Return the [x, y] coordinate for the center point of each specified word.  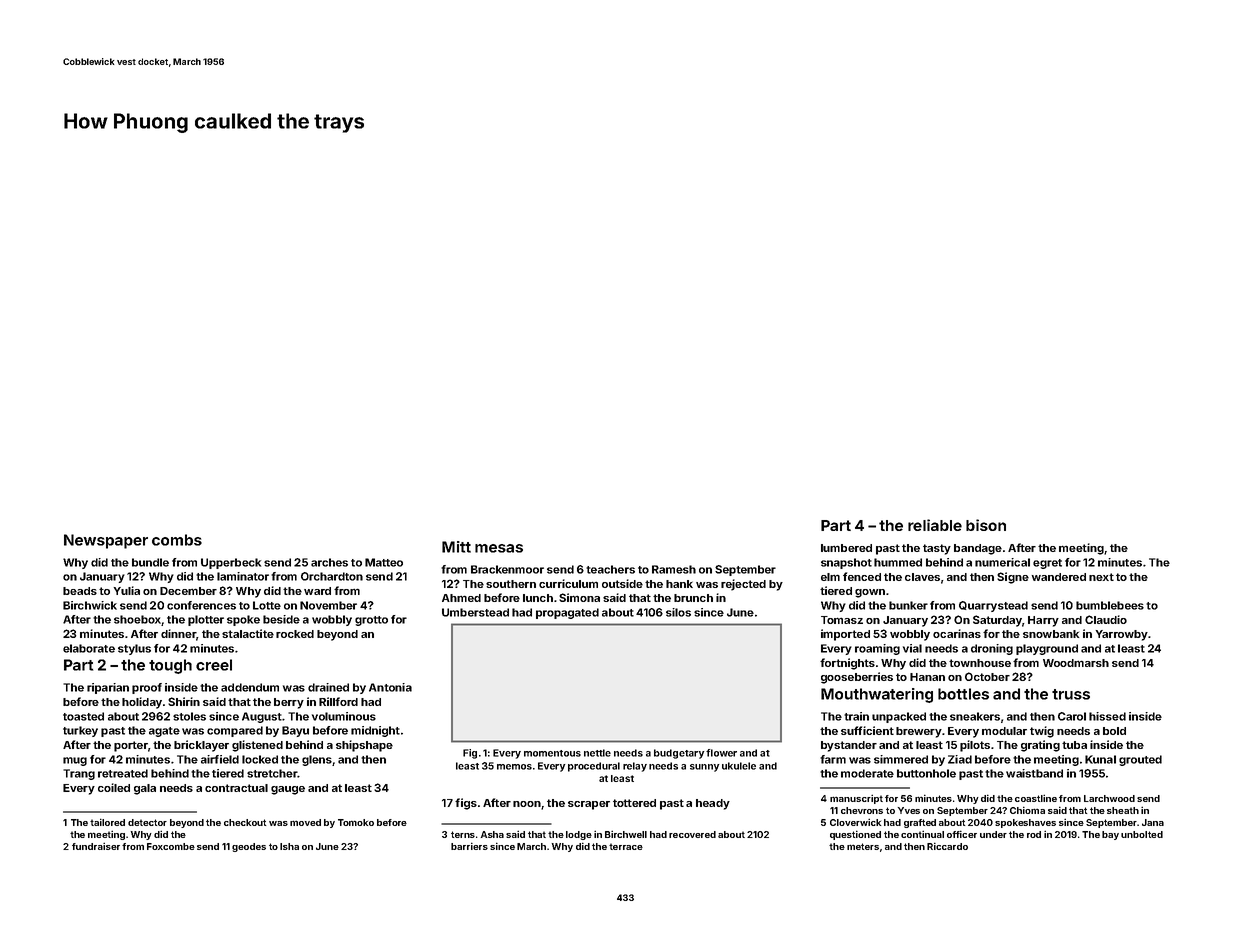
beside [281, 619]
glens [317, 760]
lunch [538, 598]
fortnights [847, 664]
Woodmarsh [1076, 663]
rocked [295, 634]
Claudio [1106, 619]
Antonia [390, 687]
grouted [1140, 760]
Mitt [456, 547]
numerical [1002, 562]
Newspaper [106, 541]
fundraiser [96, 846]
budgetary [679, 754]
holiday [142, 703]
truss [1071, 694]
